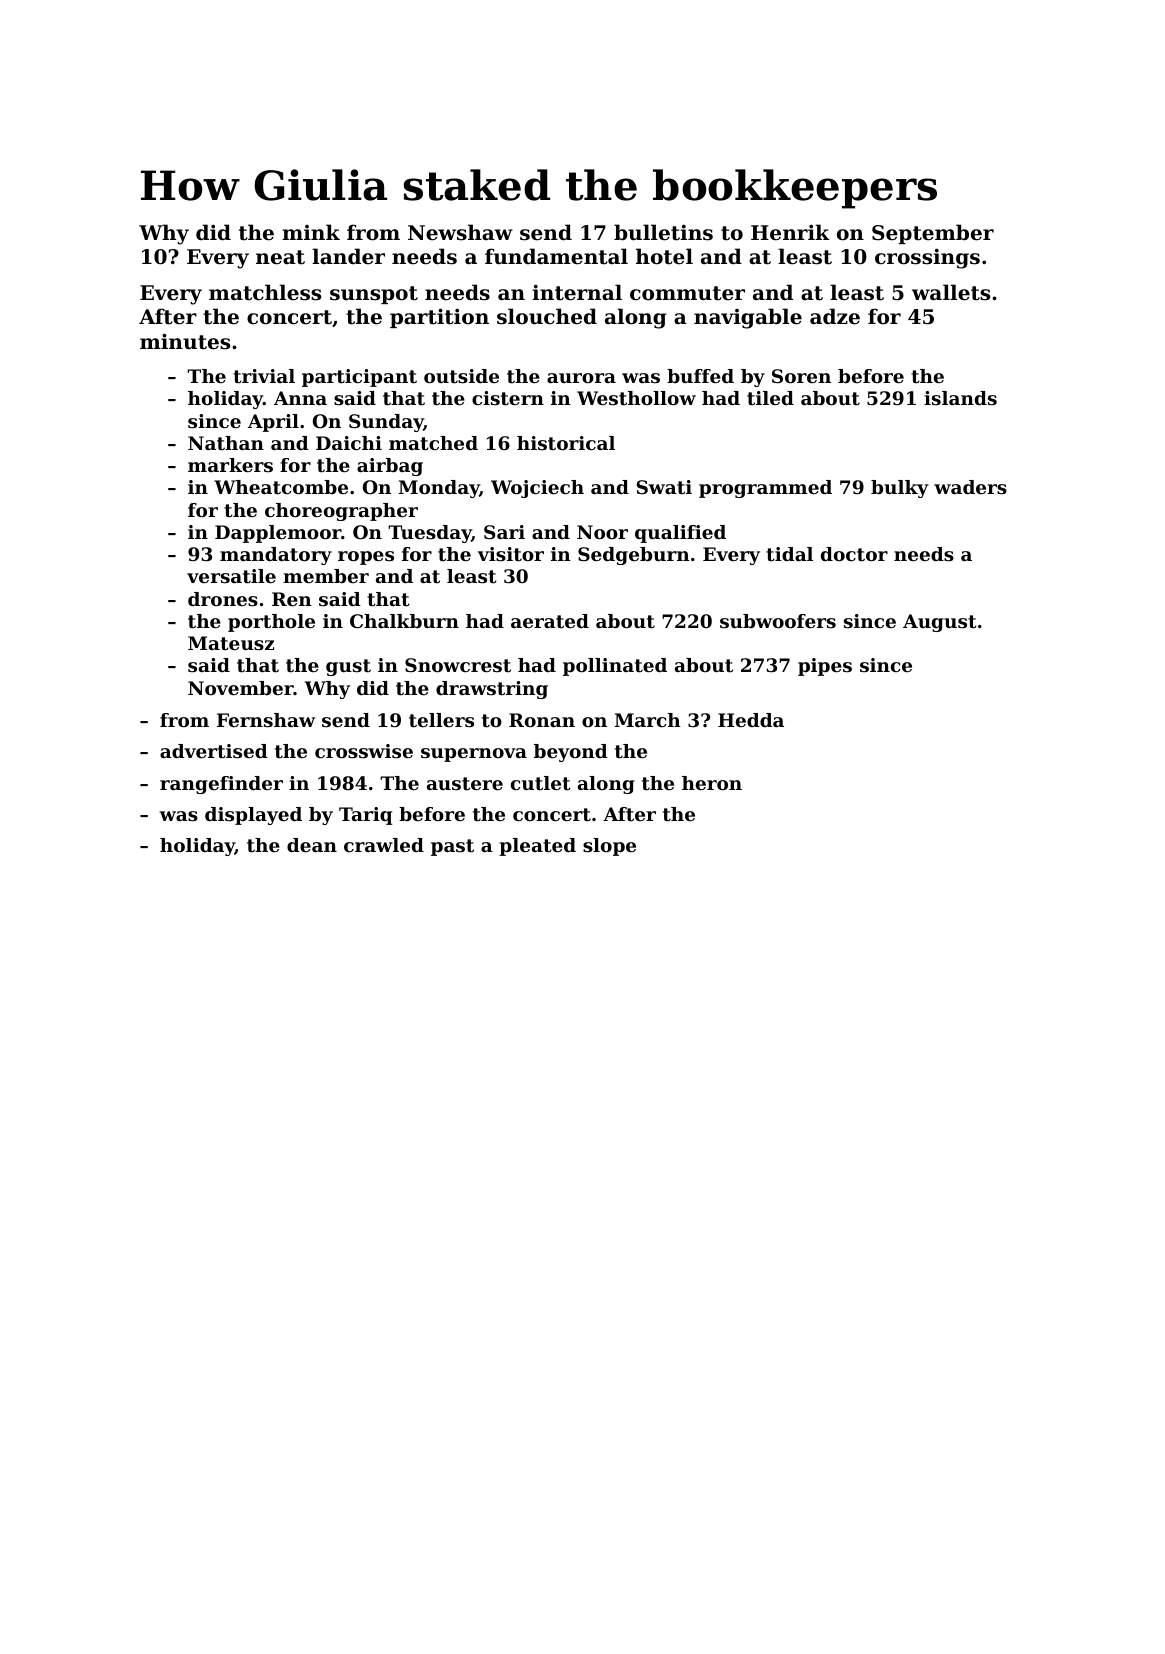  I want to click on Monday, so click(439, 489).
